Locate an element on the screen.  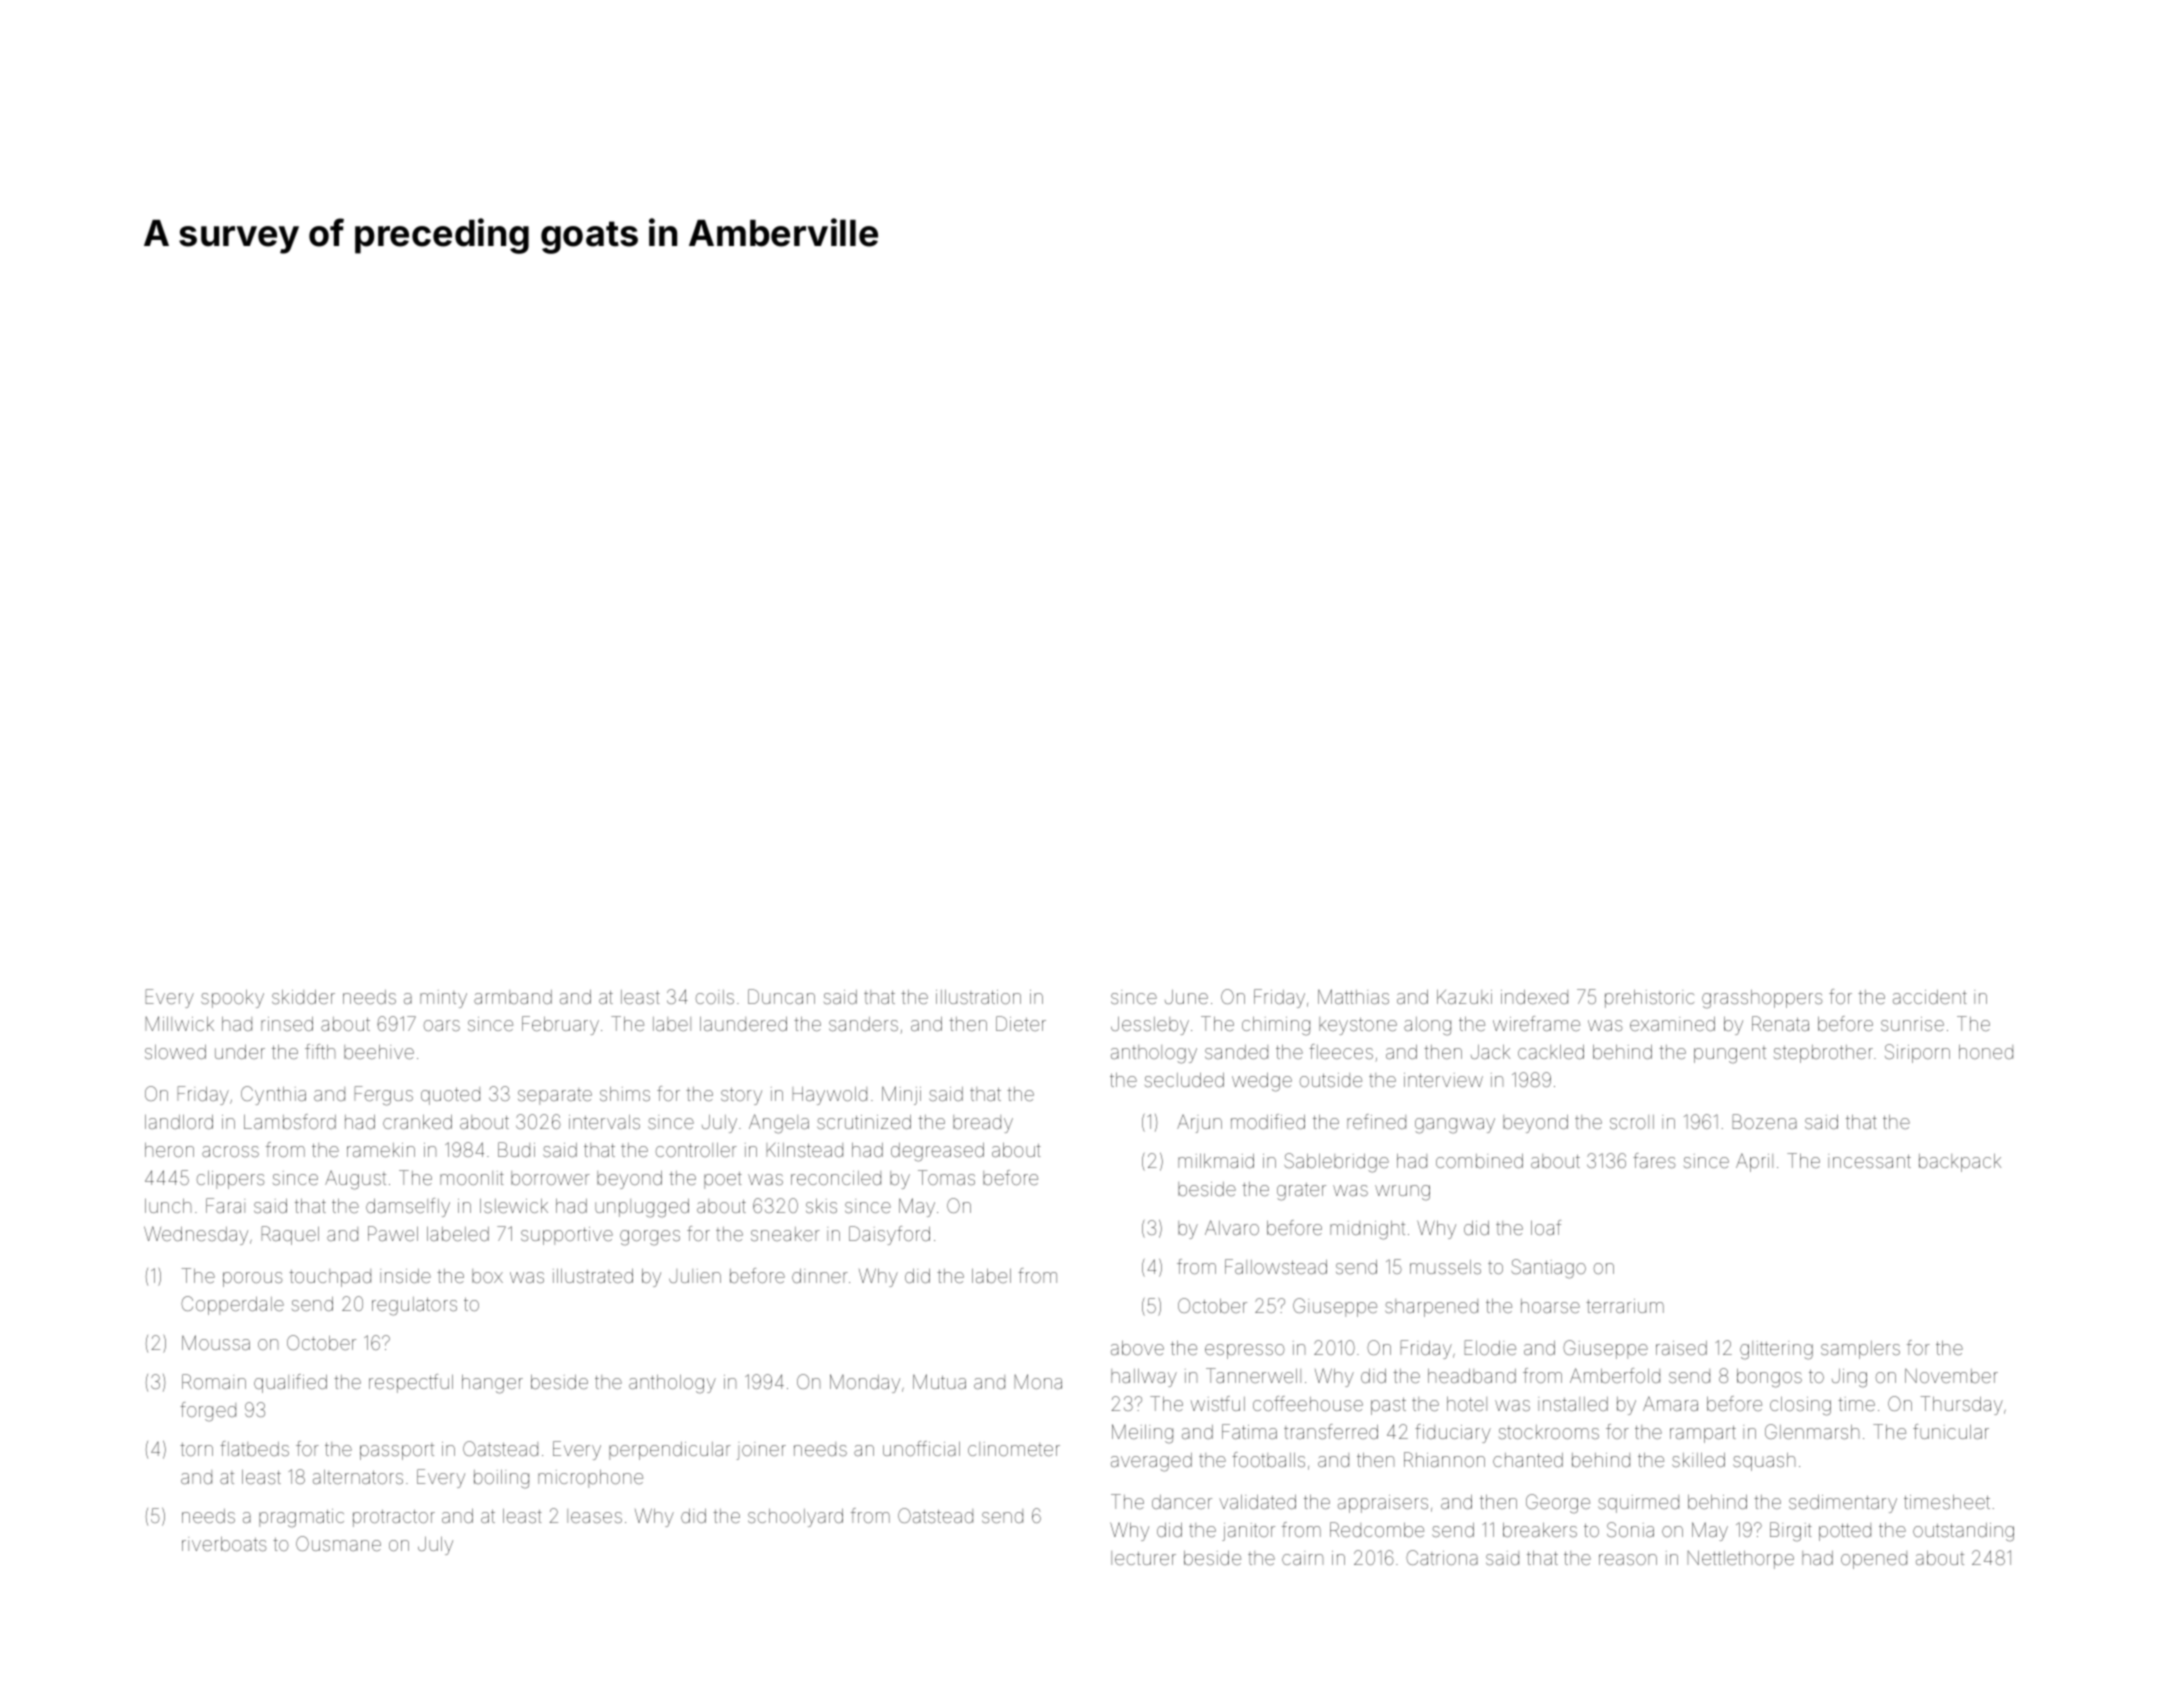
lecturer is located at coordinates (1143, 1558).
